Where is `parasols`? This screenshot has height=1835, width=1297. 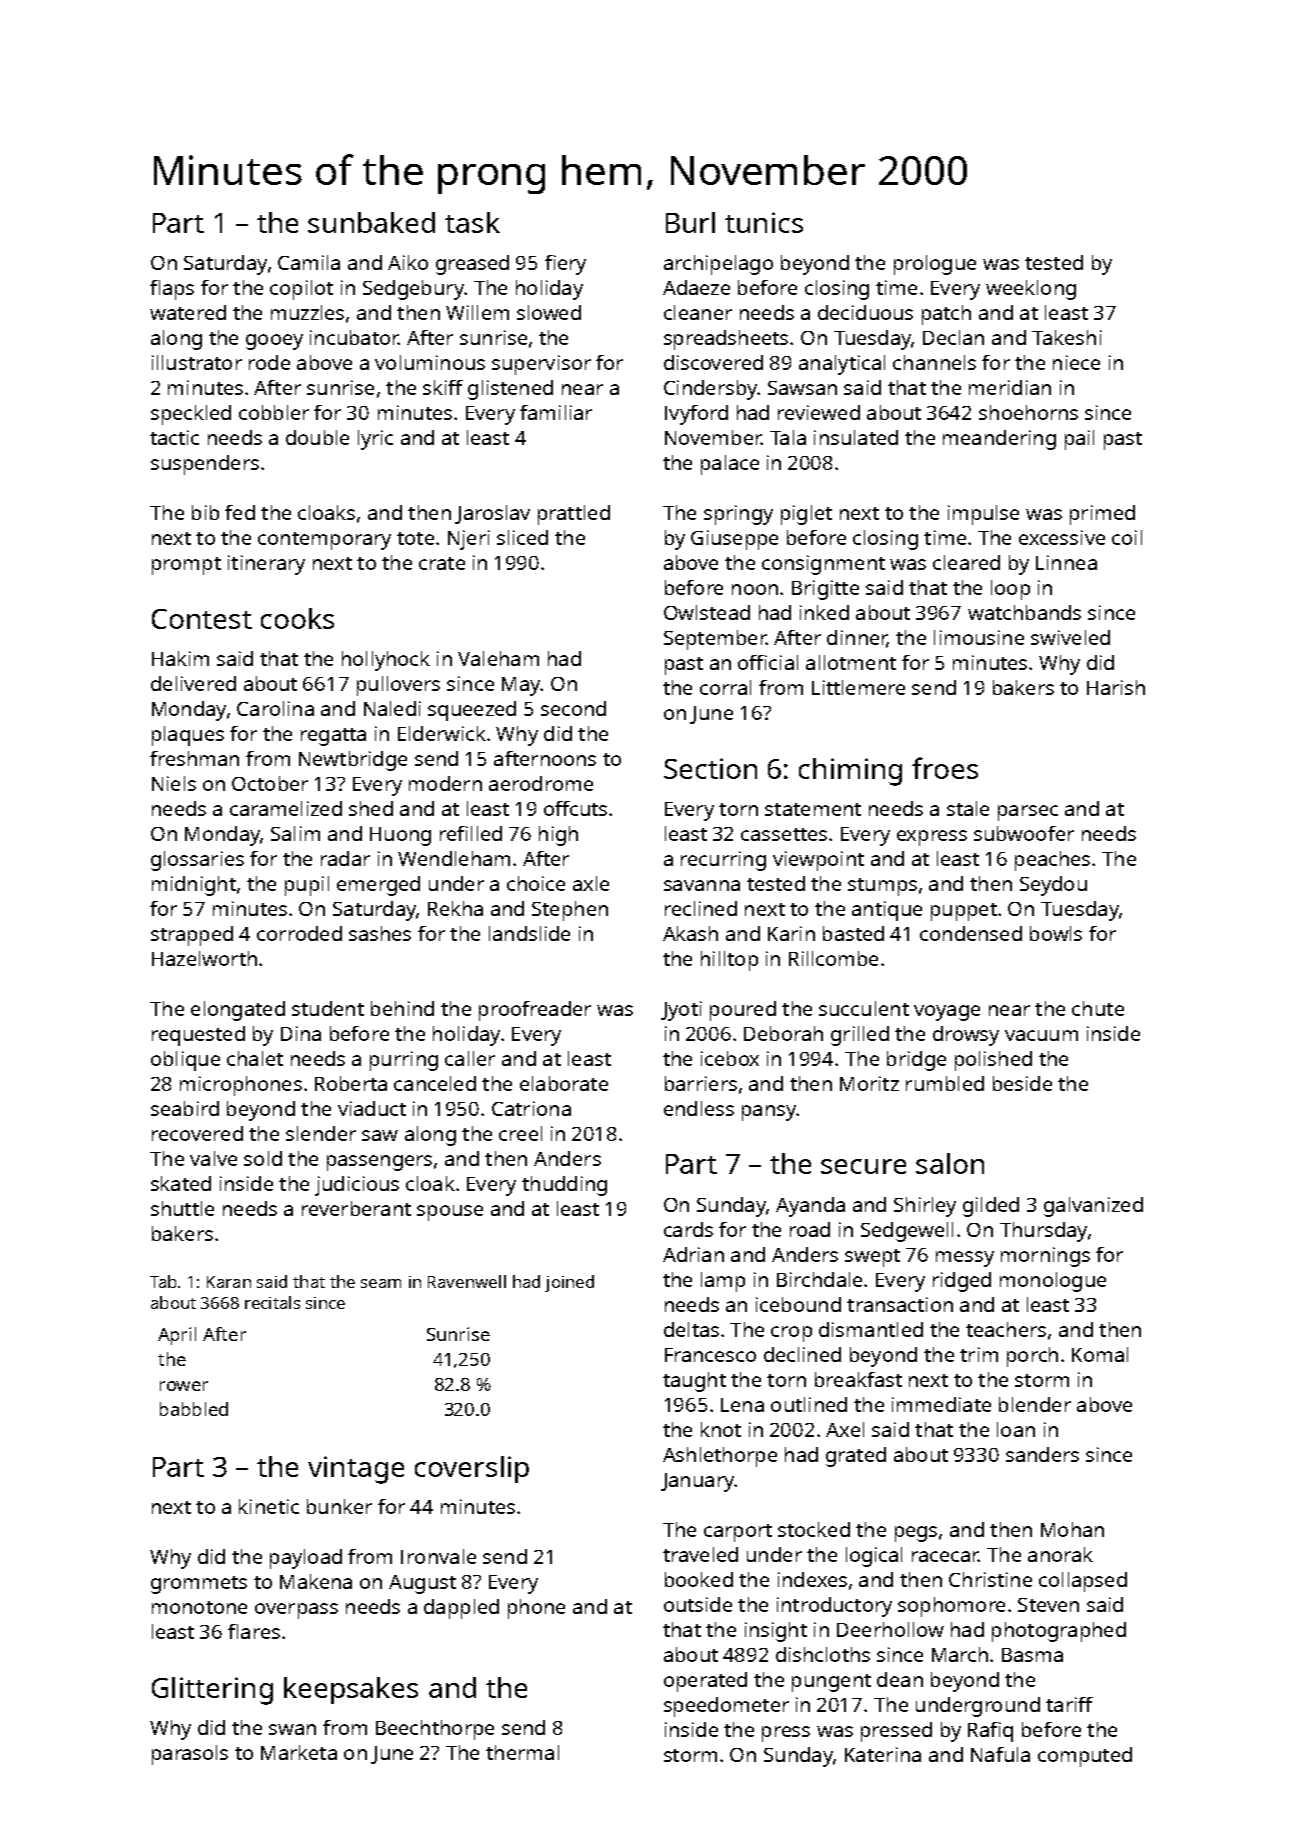
parasols is located at coordinates (190, 1755).
